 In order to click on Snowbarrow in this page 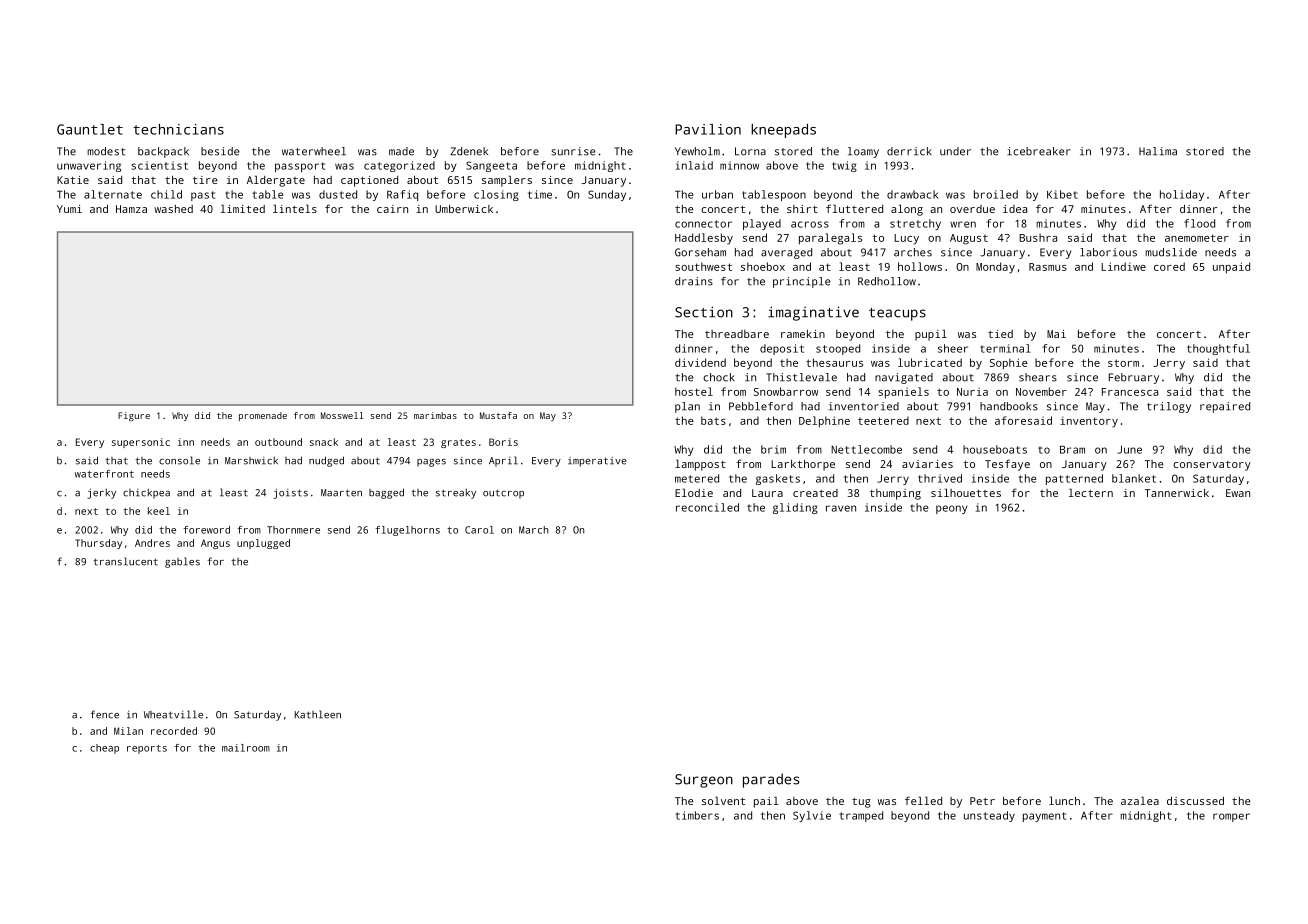, I will do `click(786, 391)`.
